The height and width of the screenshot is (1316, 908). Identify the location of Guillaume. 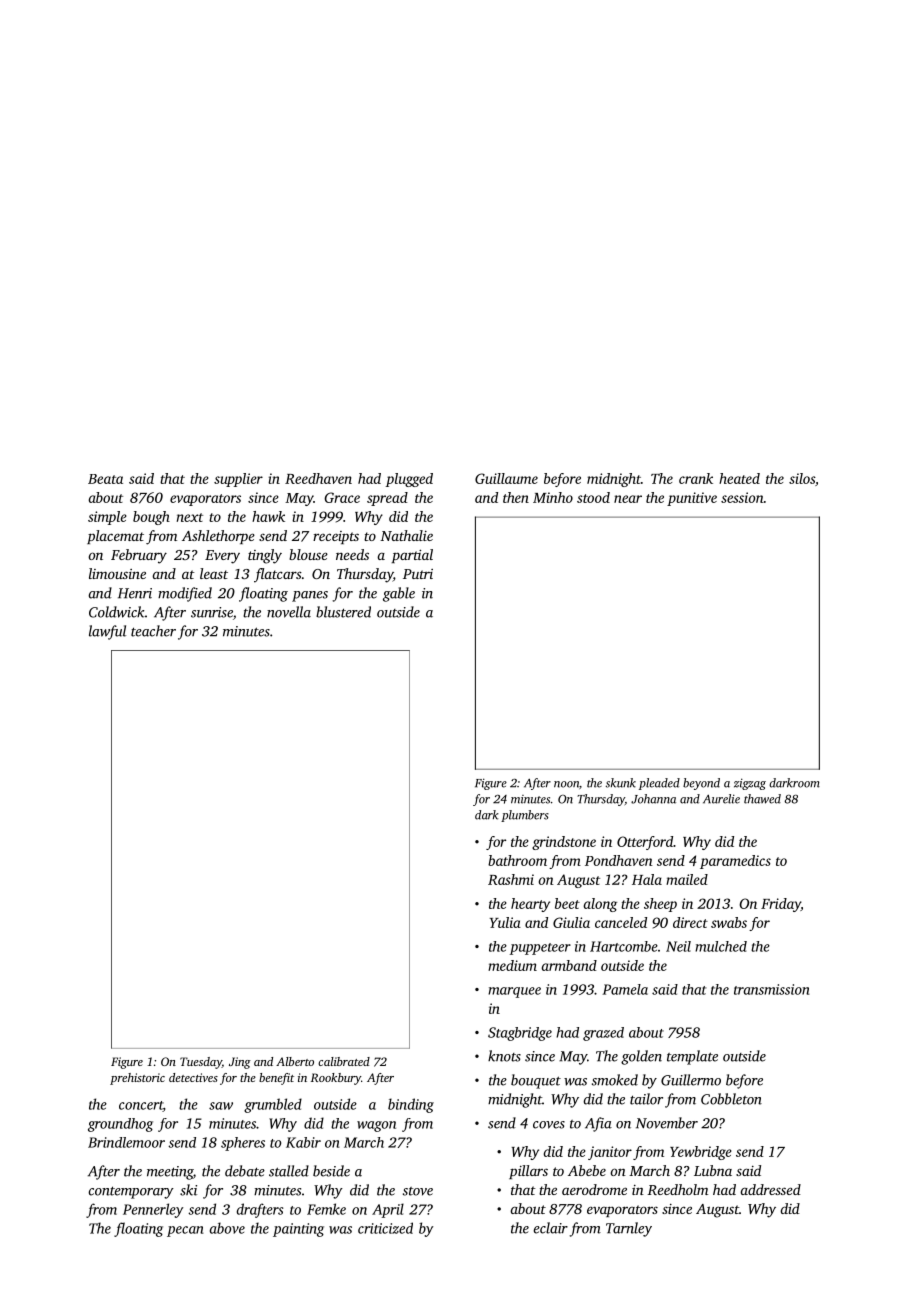
(506, 478).
